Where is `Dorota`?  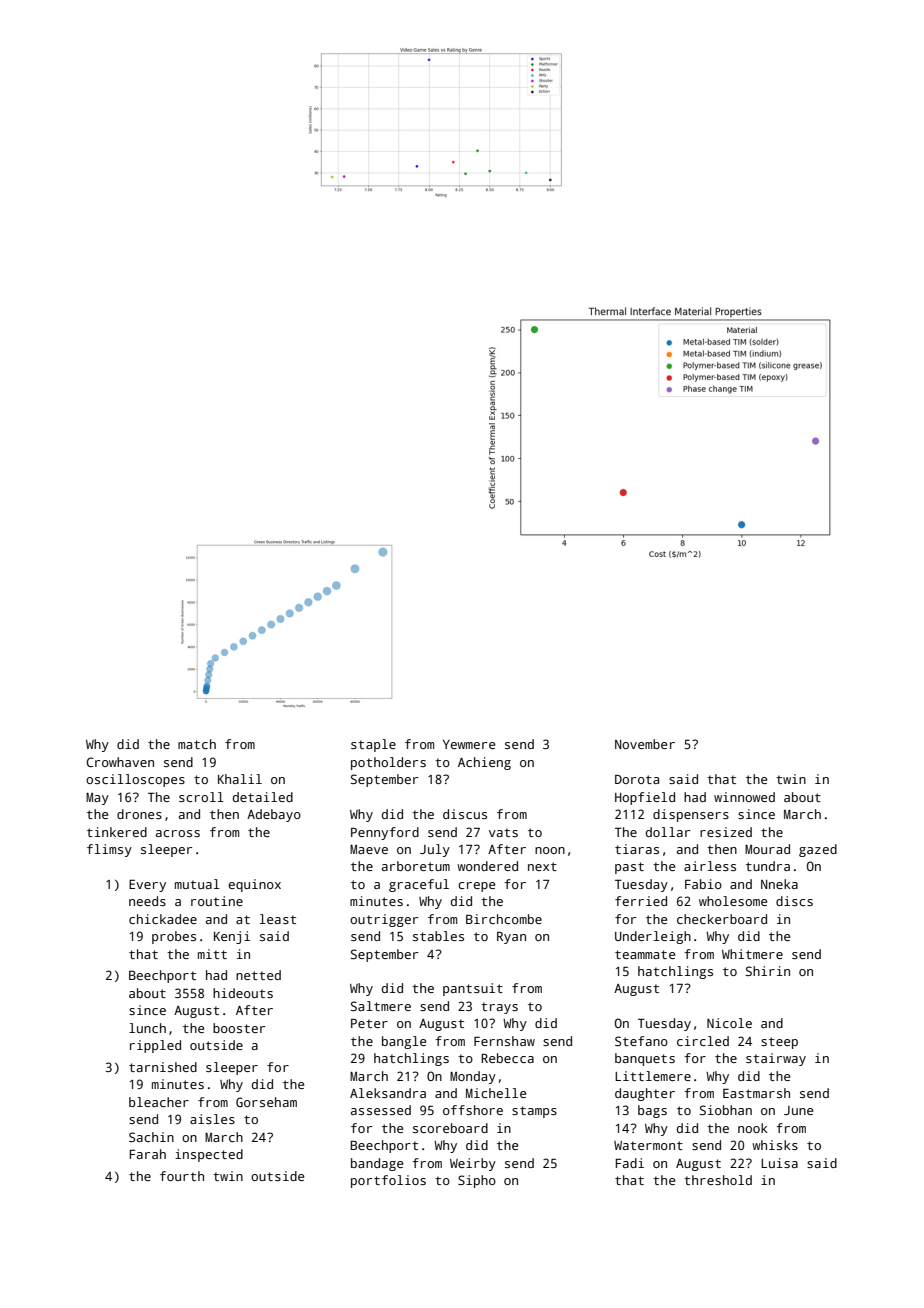
Dorota is located at coordinates (637, 779).
